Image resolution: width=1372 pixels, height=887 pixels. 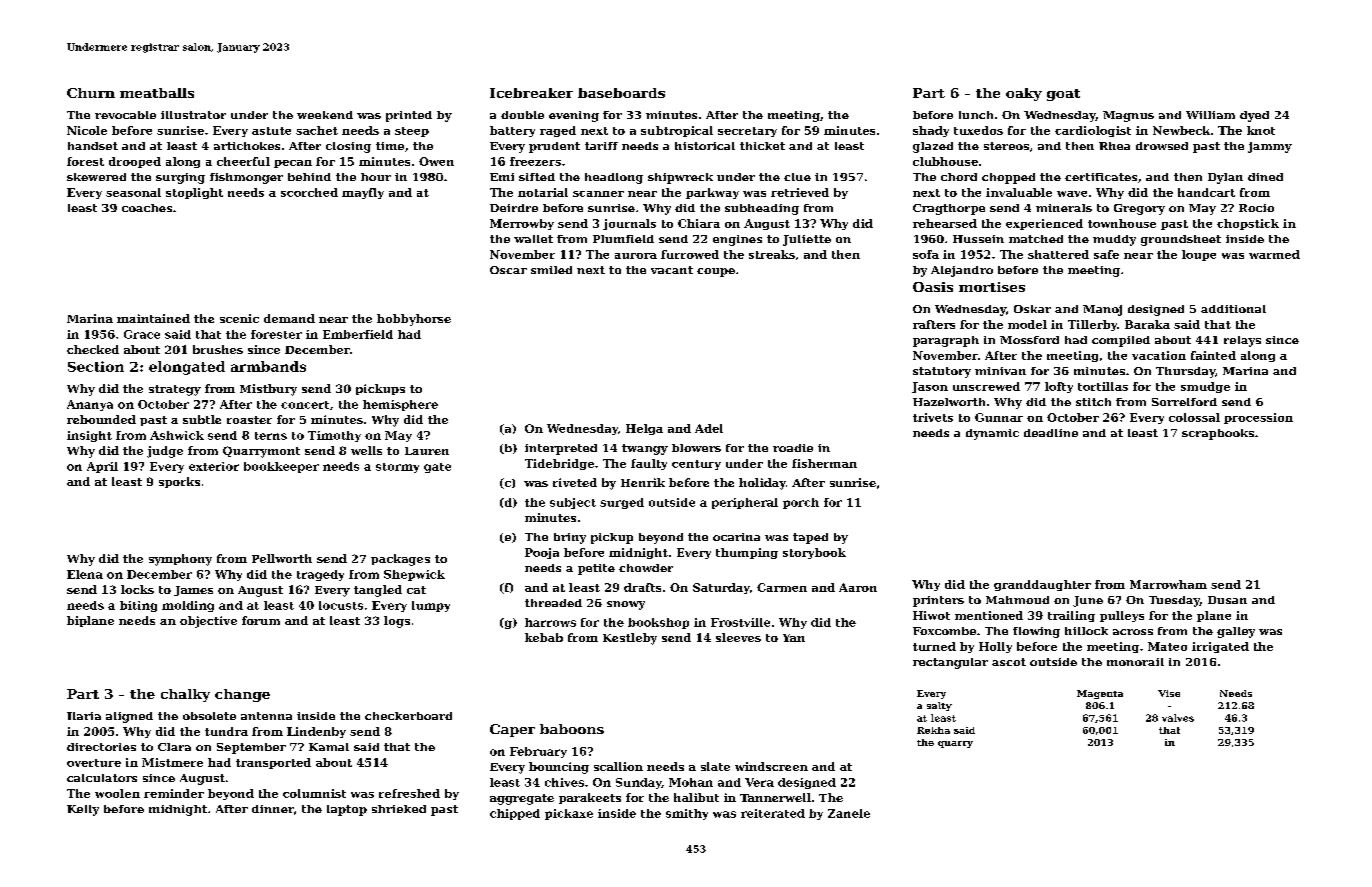 What do you see at coordinates (172, 762) in the screenshot?
I see `Mistmere` at bounding box center [172, 762].
